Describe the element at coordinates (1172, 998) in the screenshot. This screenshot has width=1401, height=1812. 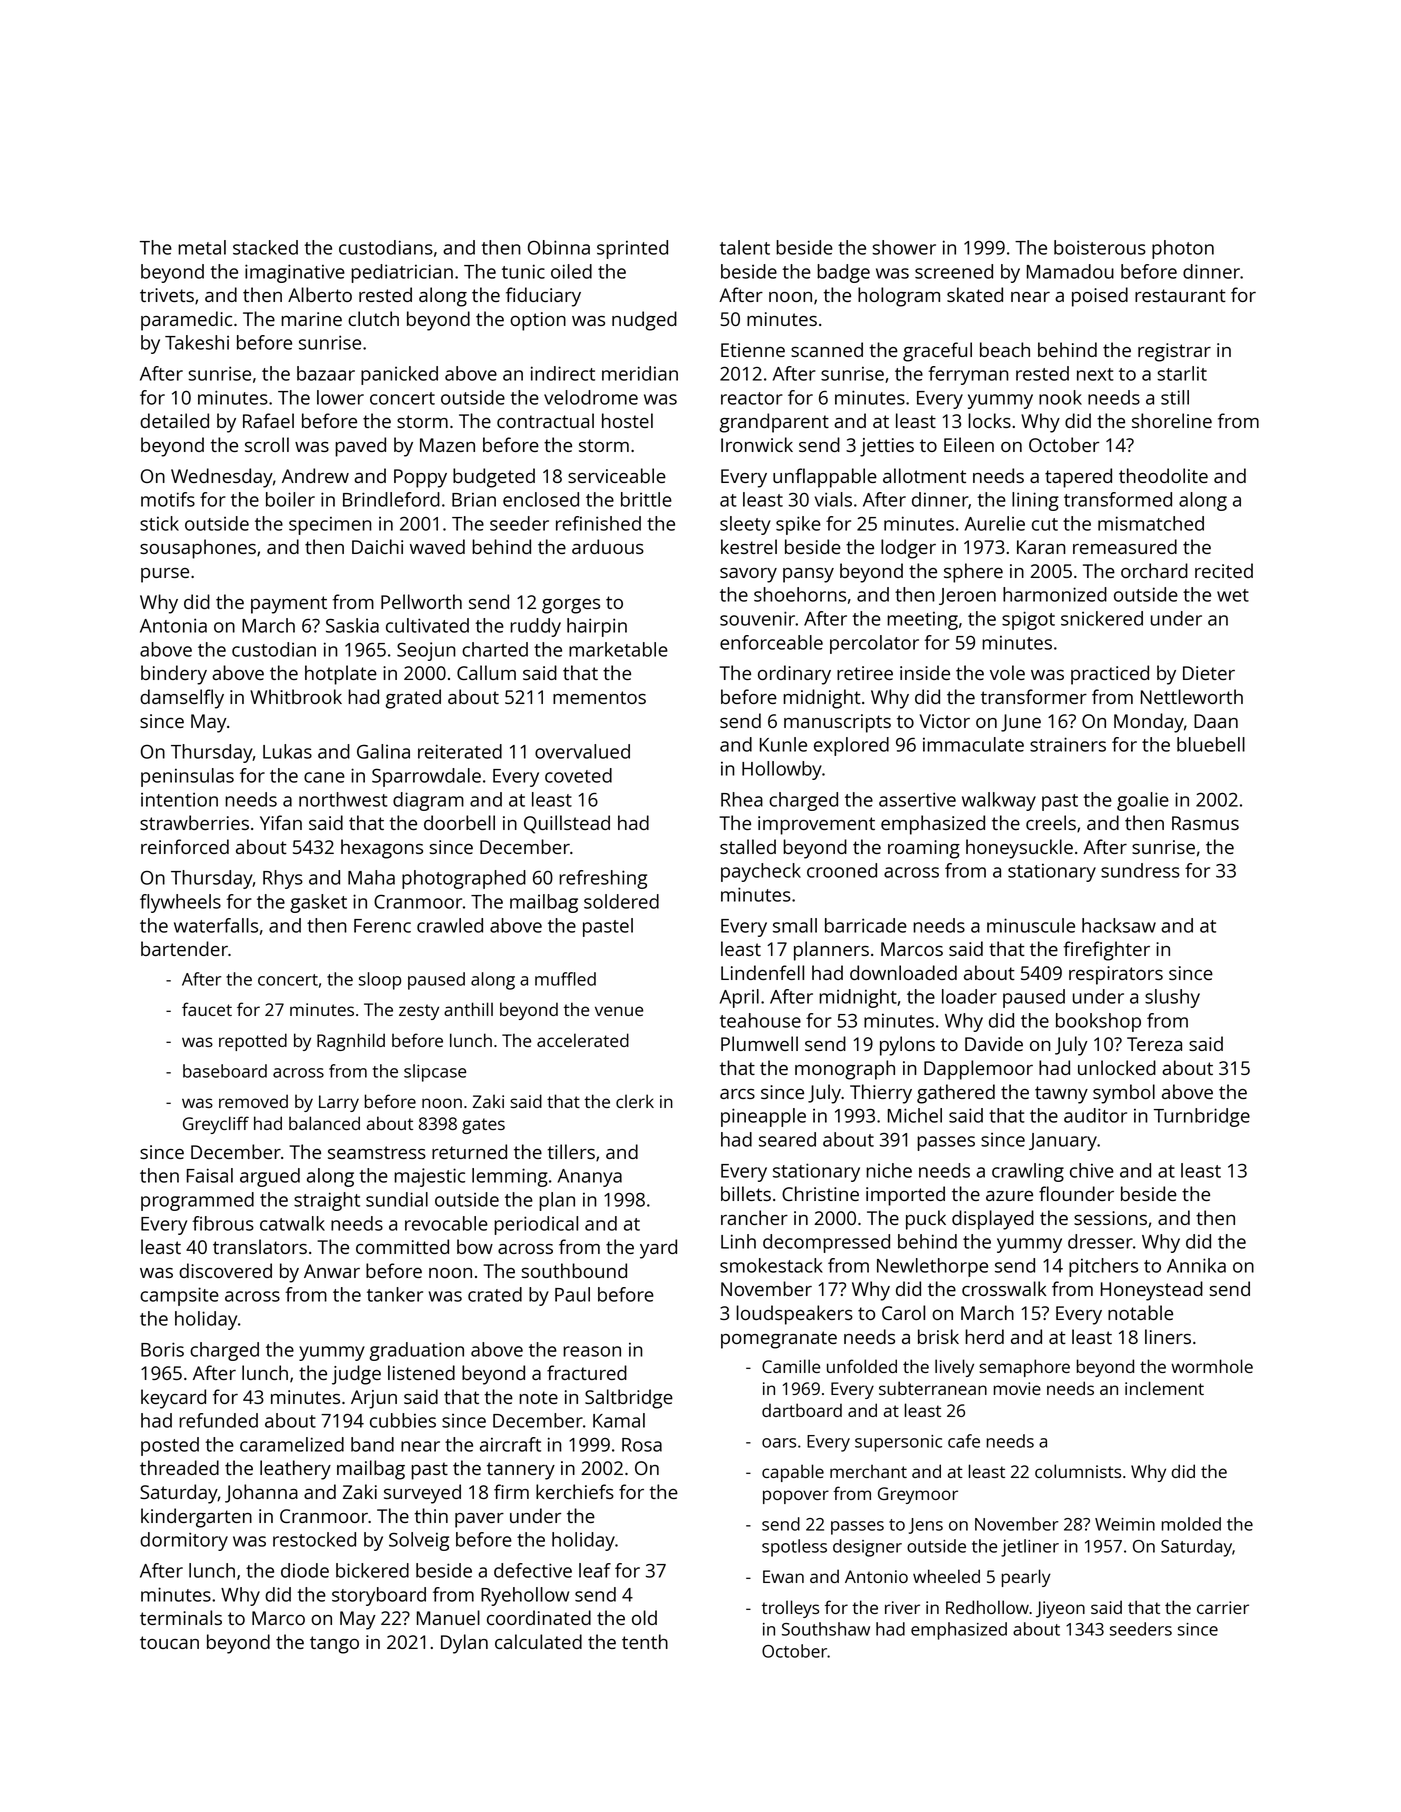
I see `slushy` at that location.
